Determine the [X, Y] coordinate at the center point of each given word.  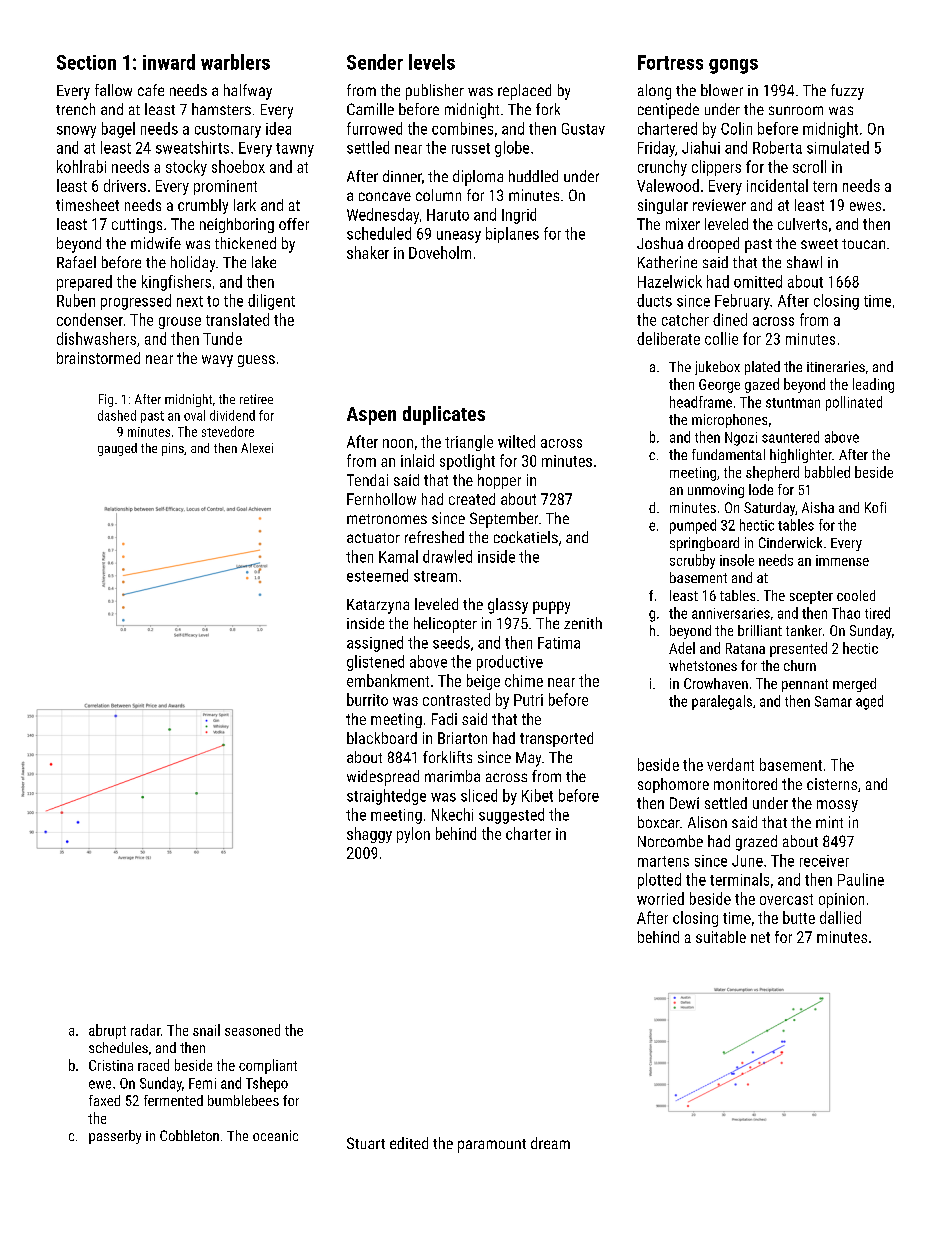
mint [829, 822]
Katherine [667, 262]
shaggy [369, 835]
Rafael [76, 262]
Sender [375, 62]
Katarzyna [378, 606]
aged [869, 702]
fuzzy [847, 92]
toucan [863, 244]
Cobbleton [189, 1135]
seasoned [252, 1030]
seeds [451, 642]
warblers [235, 62]
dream [550, 1143]
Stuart [366, 1143]
